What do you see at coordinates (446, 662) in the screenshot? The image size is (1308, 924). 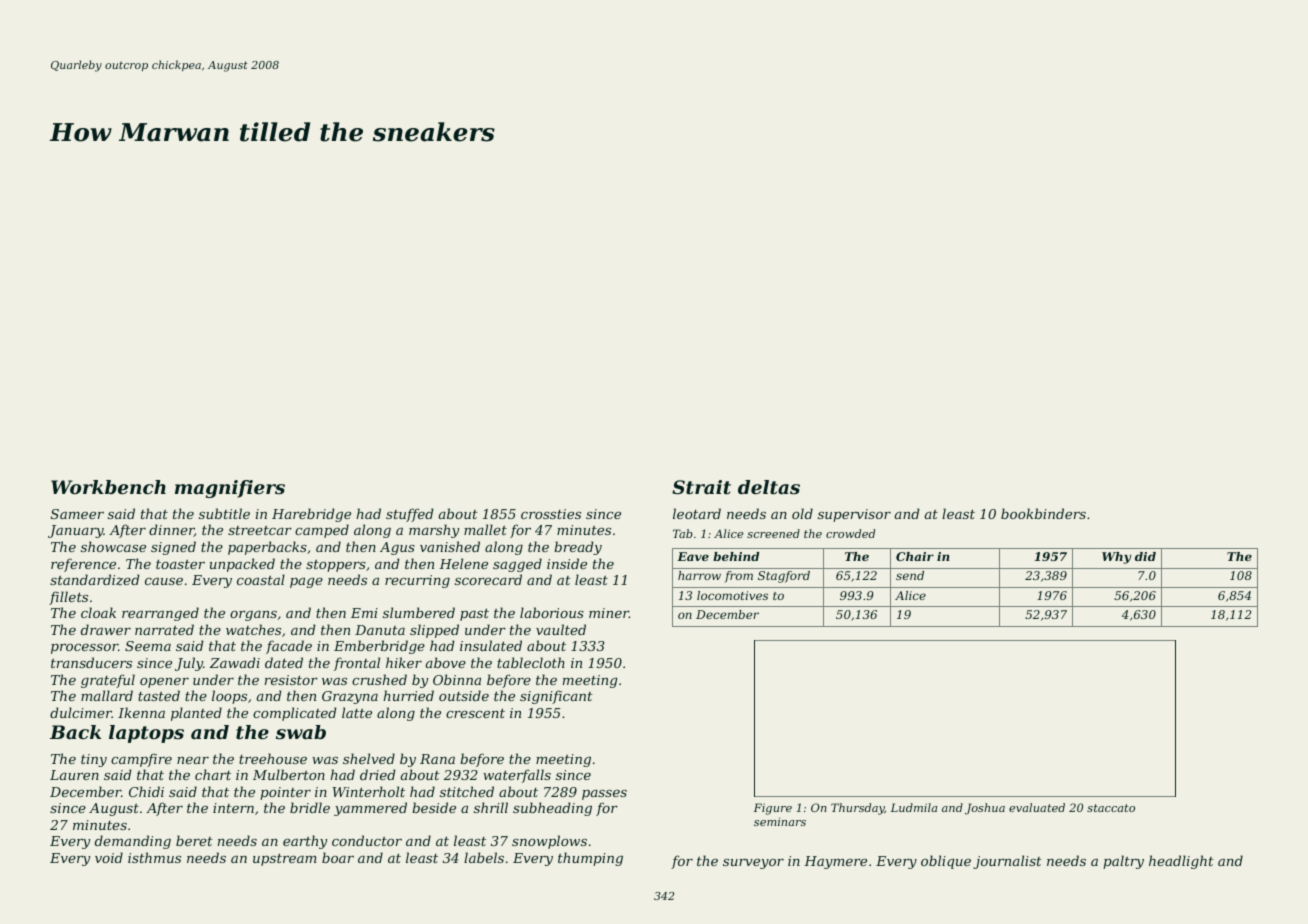 I see `above` at bounding box center [446, 662].
